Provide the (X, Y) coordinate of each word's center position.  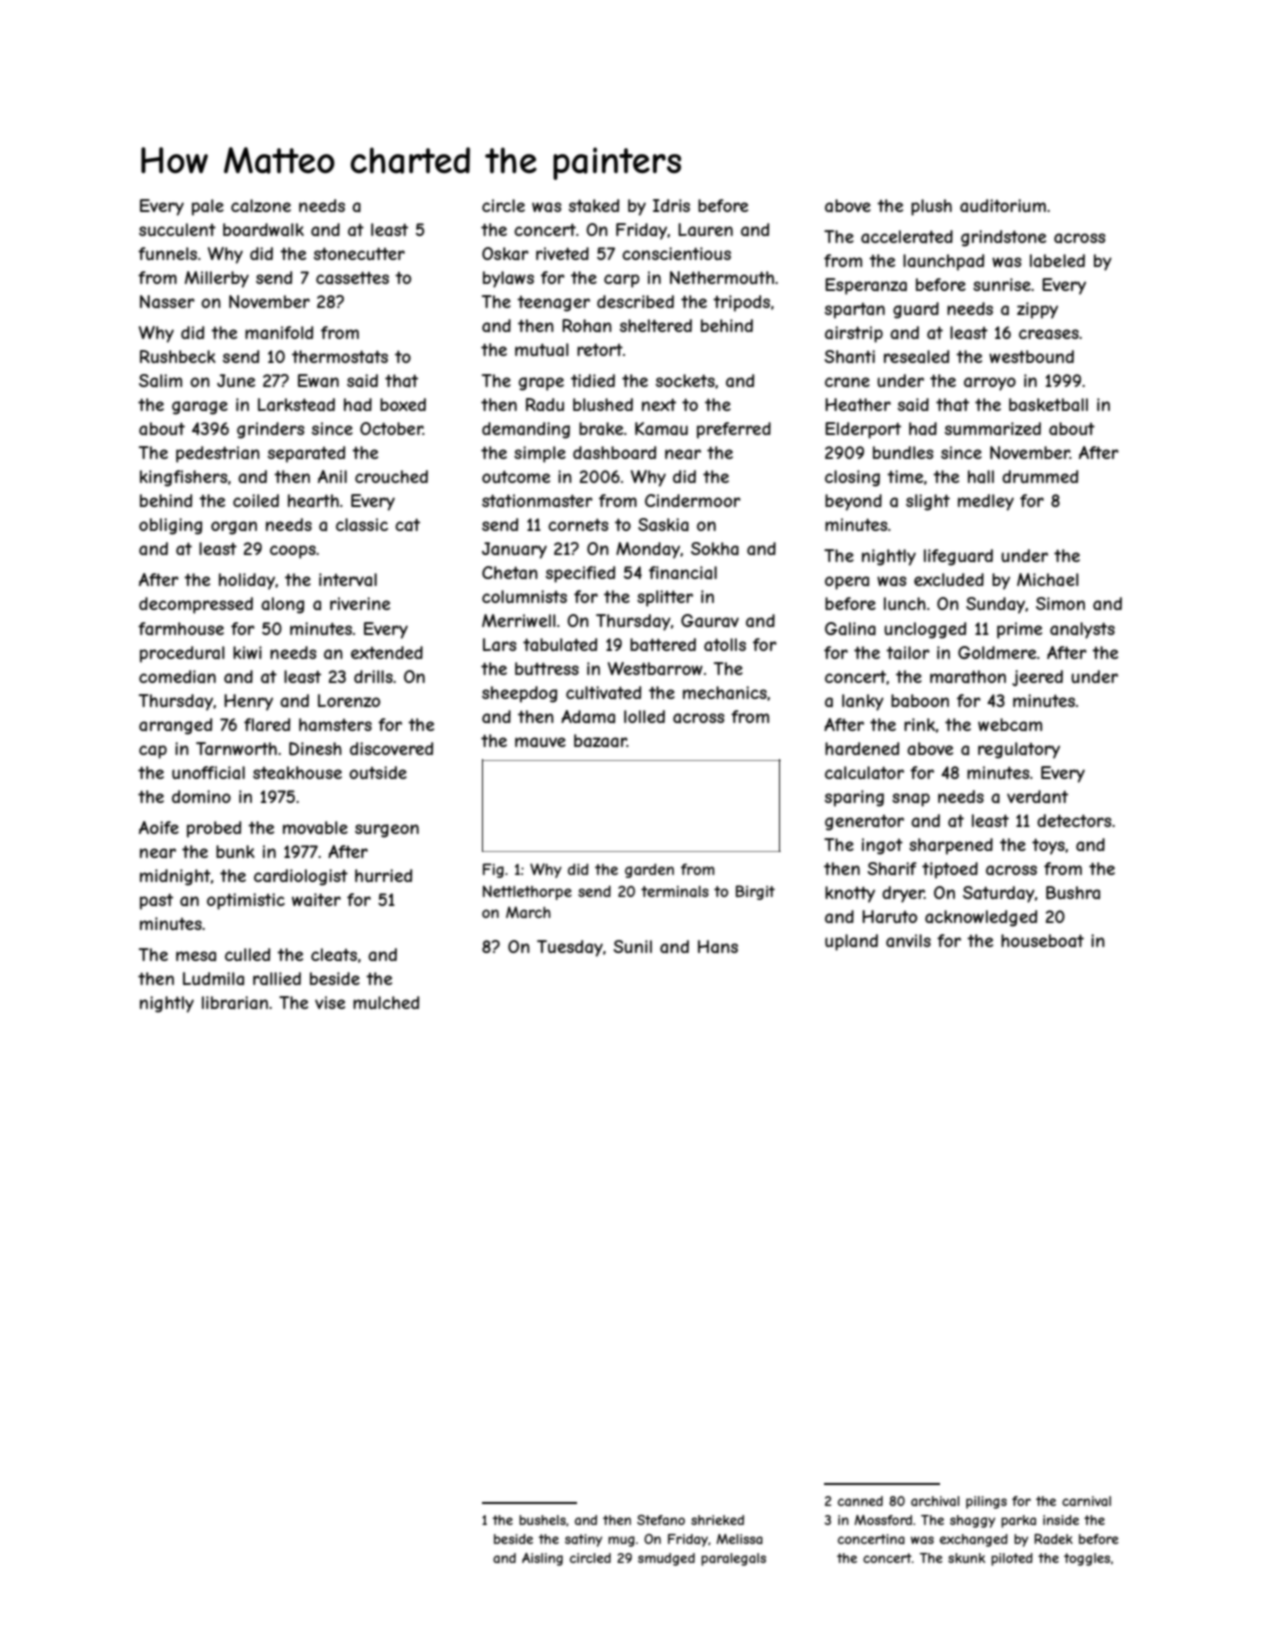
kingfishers (183, 478)
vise (330, 1002)
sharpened (951, 846)
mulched (386, 1002)
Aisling (542, 1559)
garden (649, 870)
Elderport (863, 430)
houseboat (1042, 940)
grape (541, 384)
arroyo (990, 384)
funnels (167, 253)
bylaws (508, 279)
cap (153, 752)
